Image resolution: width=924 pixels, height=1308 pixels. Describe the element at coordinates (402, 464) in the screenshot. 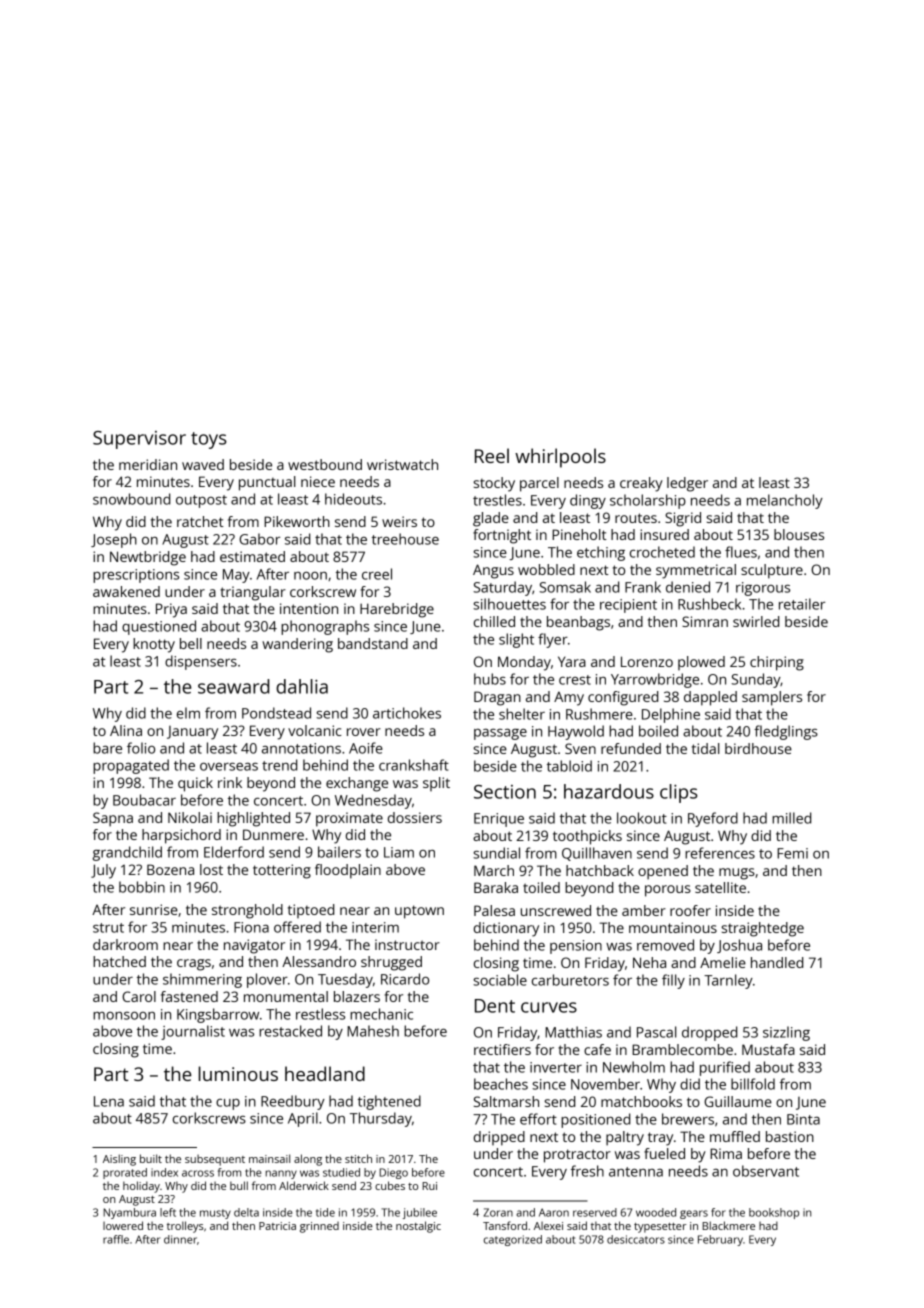

I see `wristwatch` at that location.
